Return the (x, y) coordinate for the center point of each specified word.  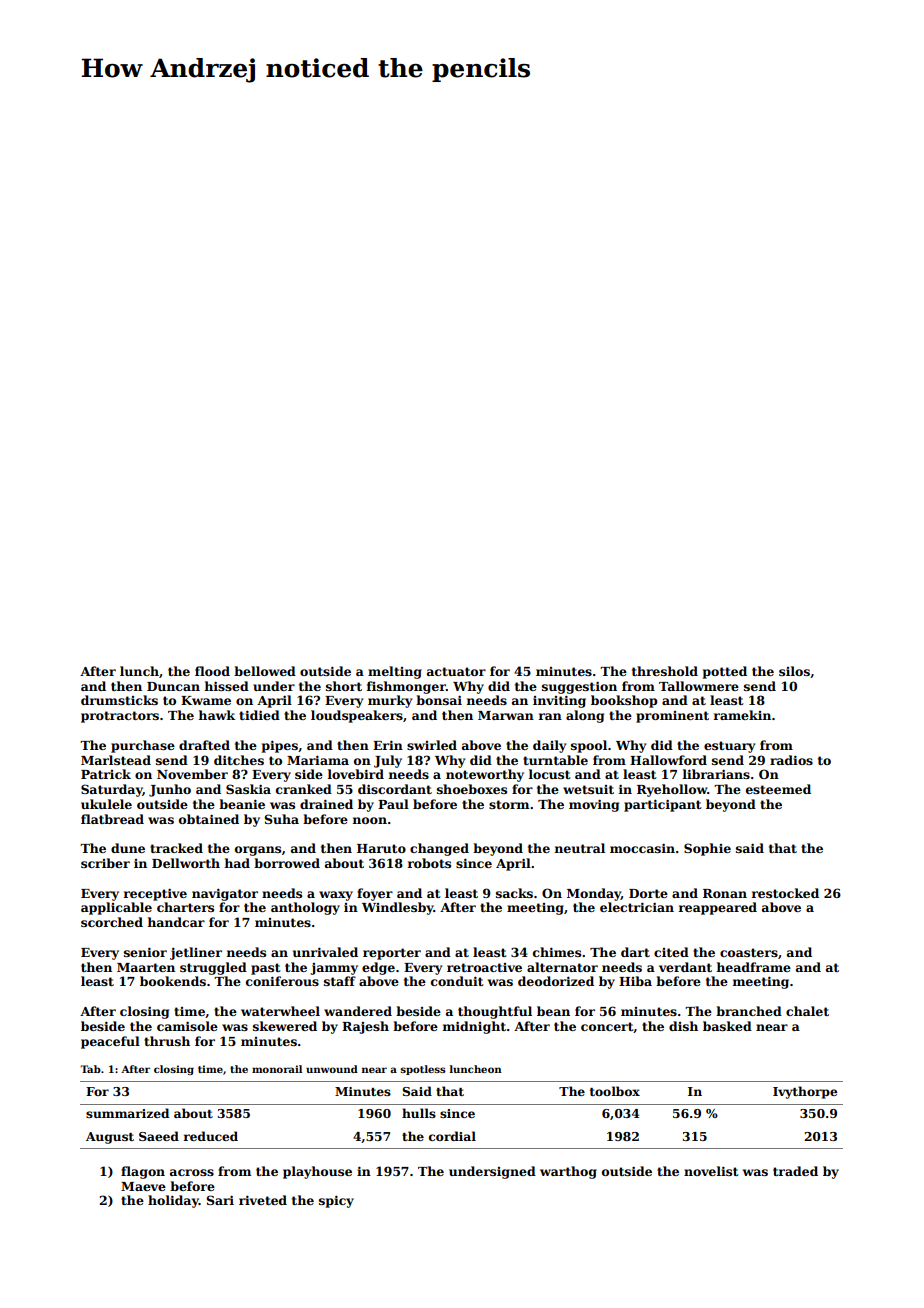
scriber (105, 863)
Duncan (173, 686)
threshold (665, 671)
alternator (562, 967)
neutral (580, 848)
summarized (127, 1113)
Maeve (143, 1186)
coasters (749, 952)
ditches (239, 760)
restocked (785, 893)
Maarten (146, 967)
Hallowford (668, 760)
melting (395, 672)
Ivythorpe (805, 1092)
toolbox (615, 1091)
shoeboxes (472, 789)
